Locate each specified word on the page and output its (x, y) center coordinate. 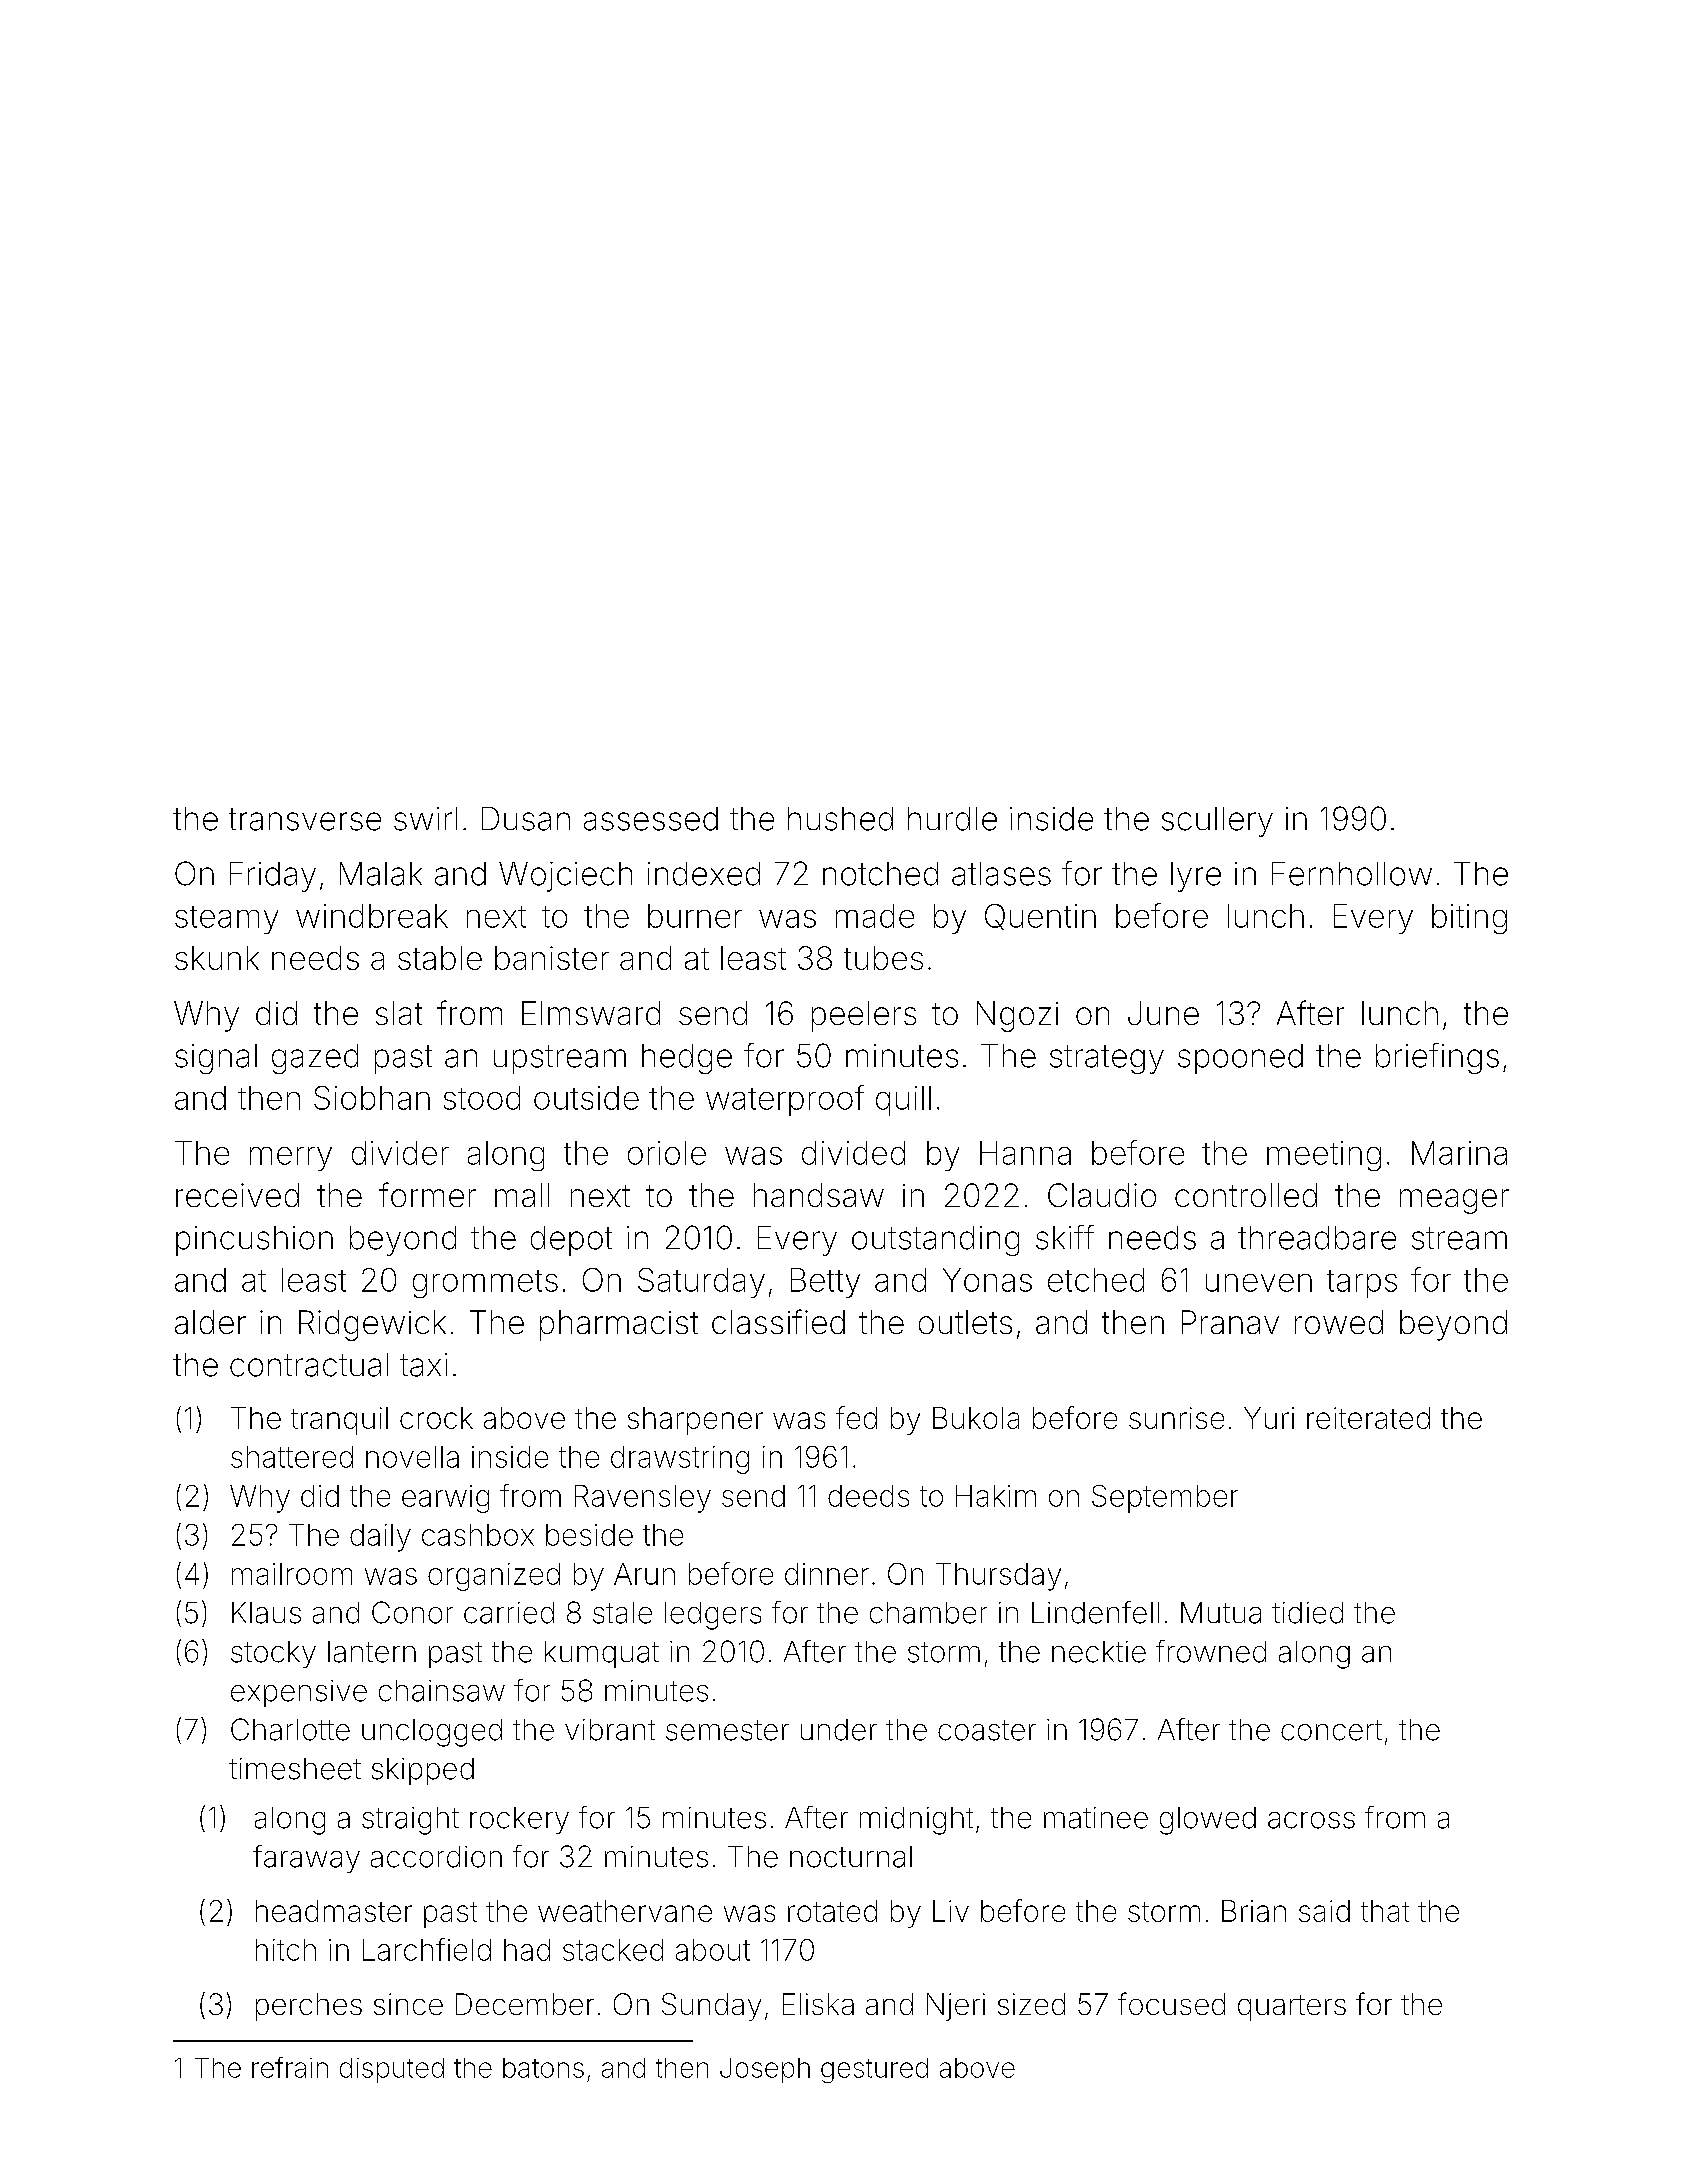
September (1165, 1499)
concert (1331, 1730)
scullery (1217, 822)
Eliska (818, 2004)
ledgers (713, 1616)
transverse (305, 819)
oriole (667, 1153)
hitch (286, 1950)
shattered (292, 1457)
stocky (273, 1654)
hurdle (952, 819)
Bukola (976, 1418)
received (237, 1195)
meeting (1324, 1156)
